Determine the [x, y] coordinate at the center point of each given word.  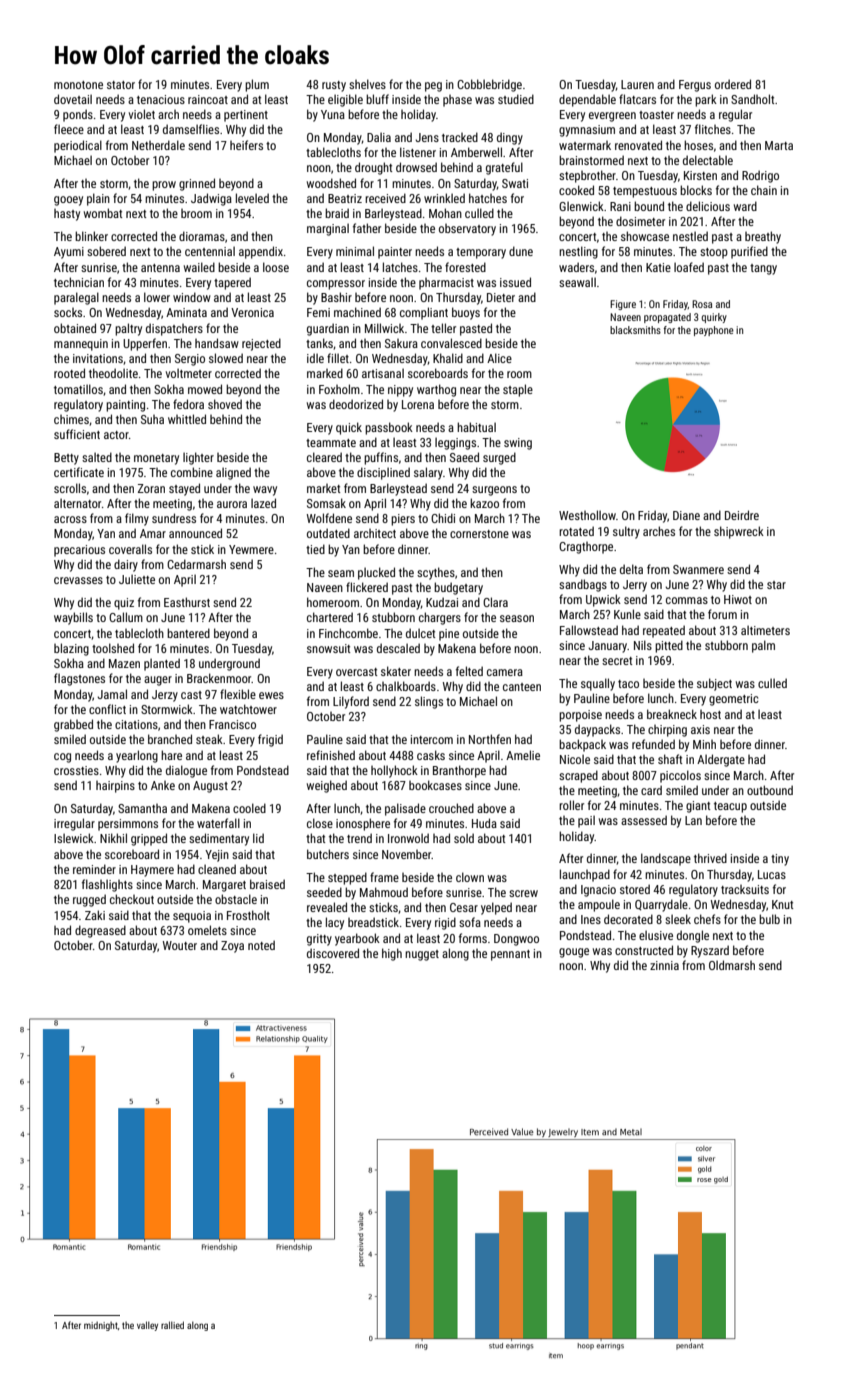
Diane [686, 515]
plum [257, 85]
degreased [100, 931]
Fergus [695, 86]
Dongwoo [516, 940]
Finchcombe [348, 633]
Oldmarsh [732, 965]
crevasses [78, 580]
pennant [510, 955]
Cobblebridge [489, 85]
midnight [101, 1326]
